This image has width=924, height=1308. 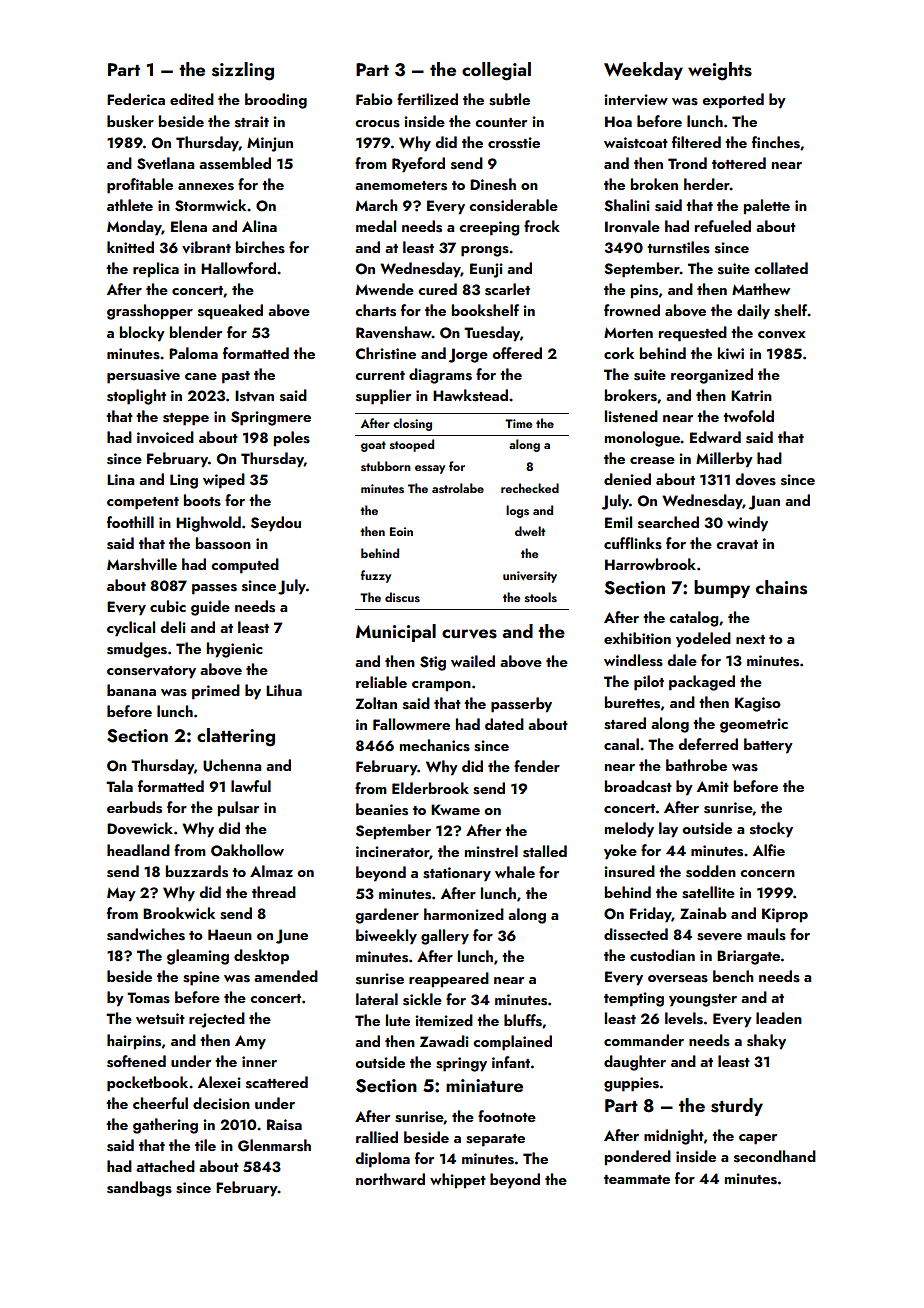 I want to click on gathering, so click(x=165, y=1126).
